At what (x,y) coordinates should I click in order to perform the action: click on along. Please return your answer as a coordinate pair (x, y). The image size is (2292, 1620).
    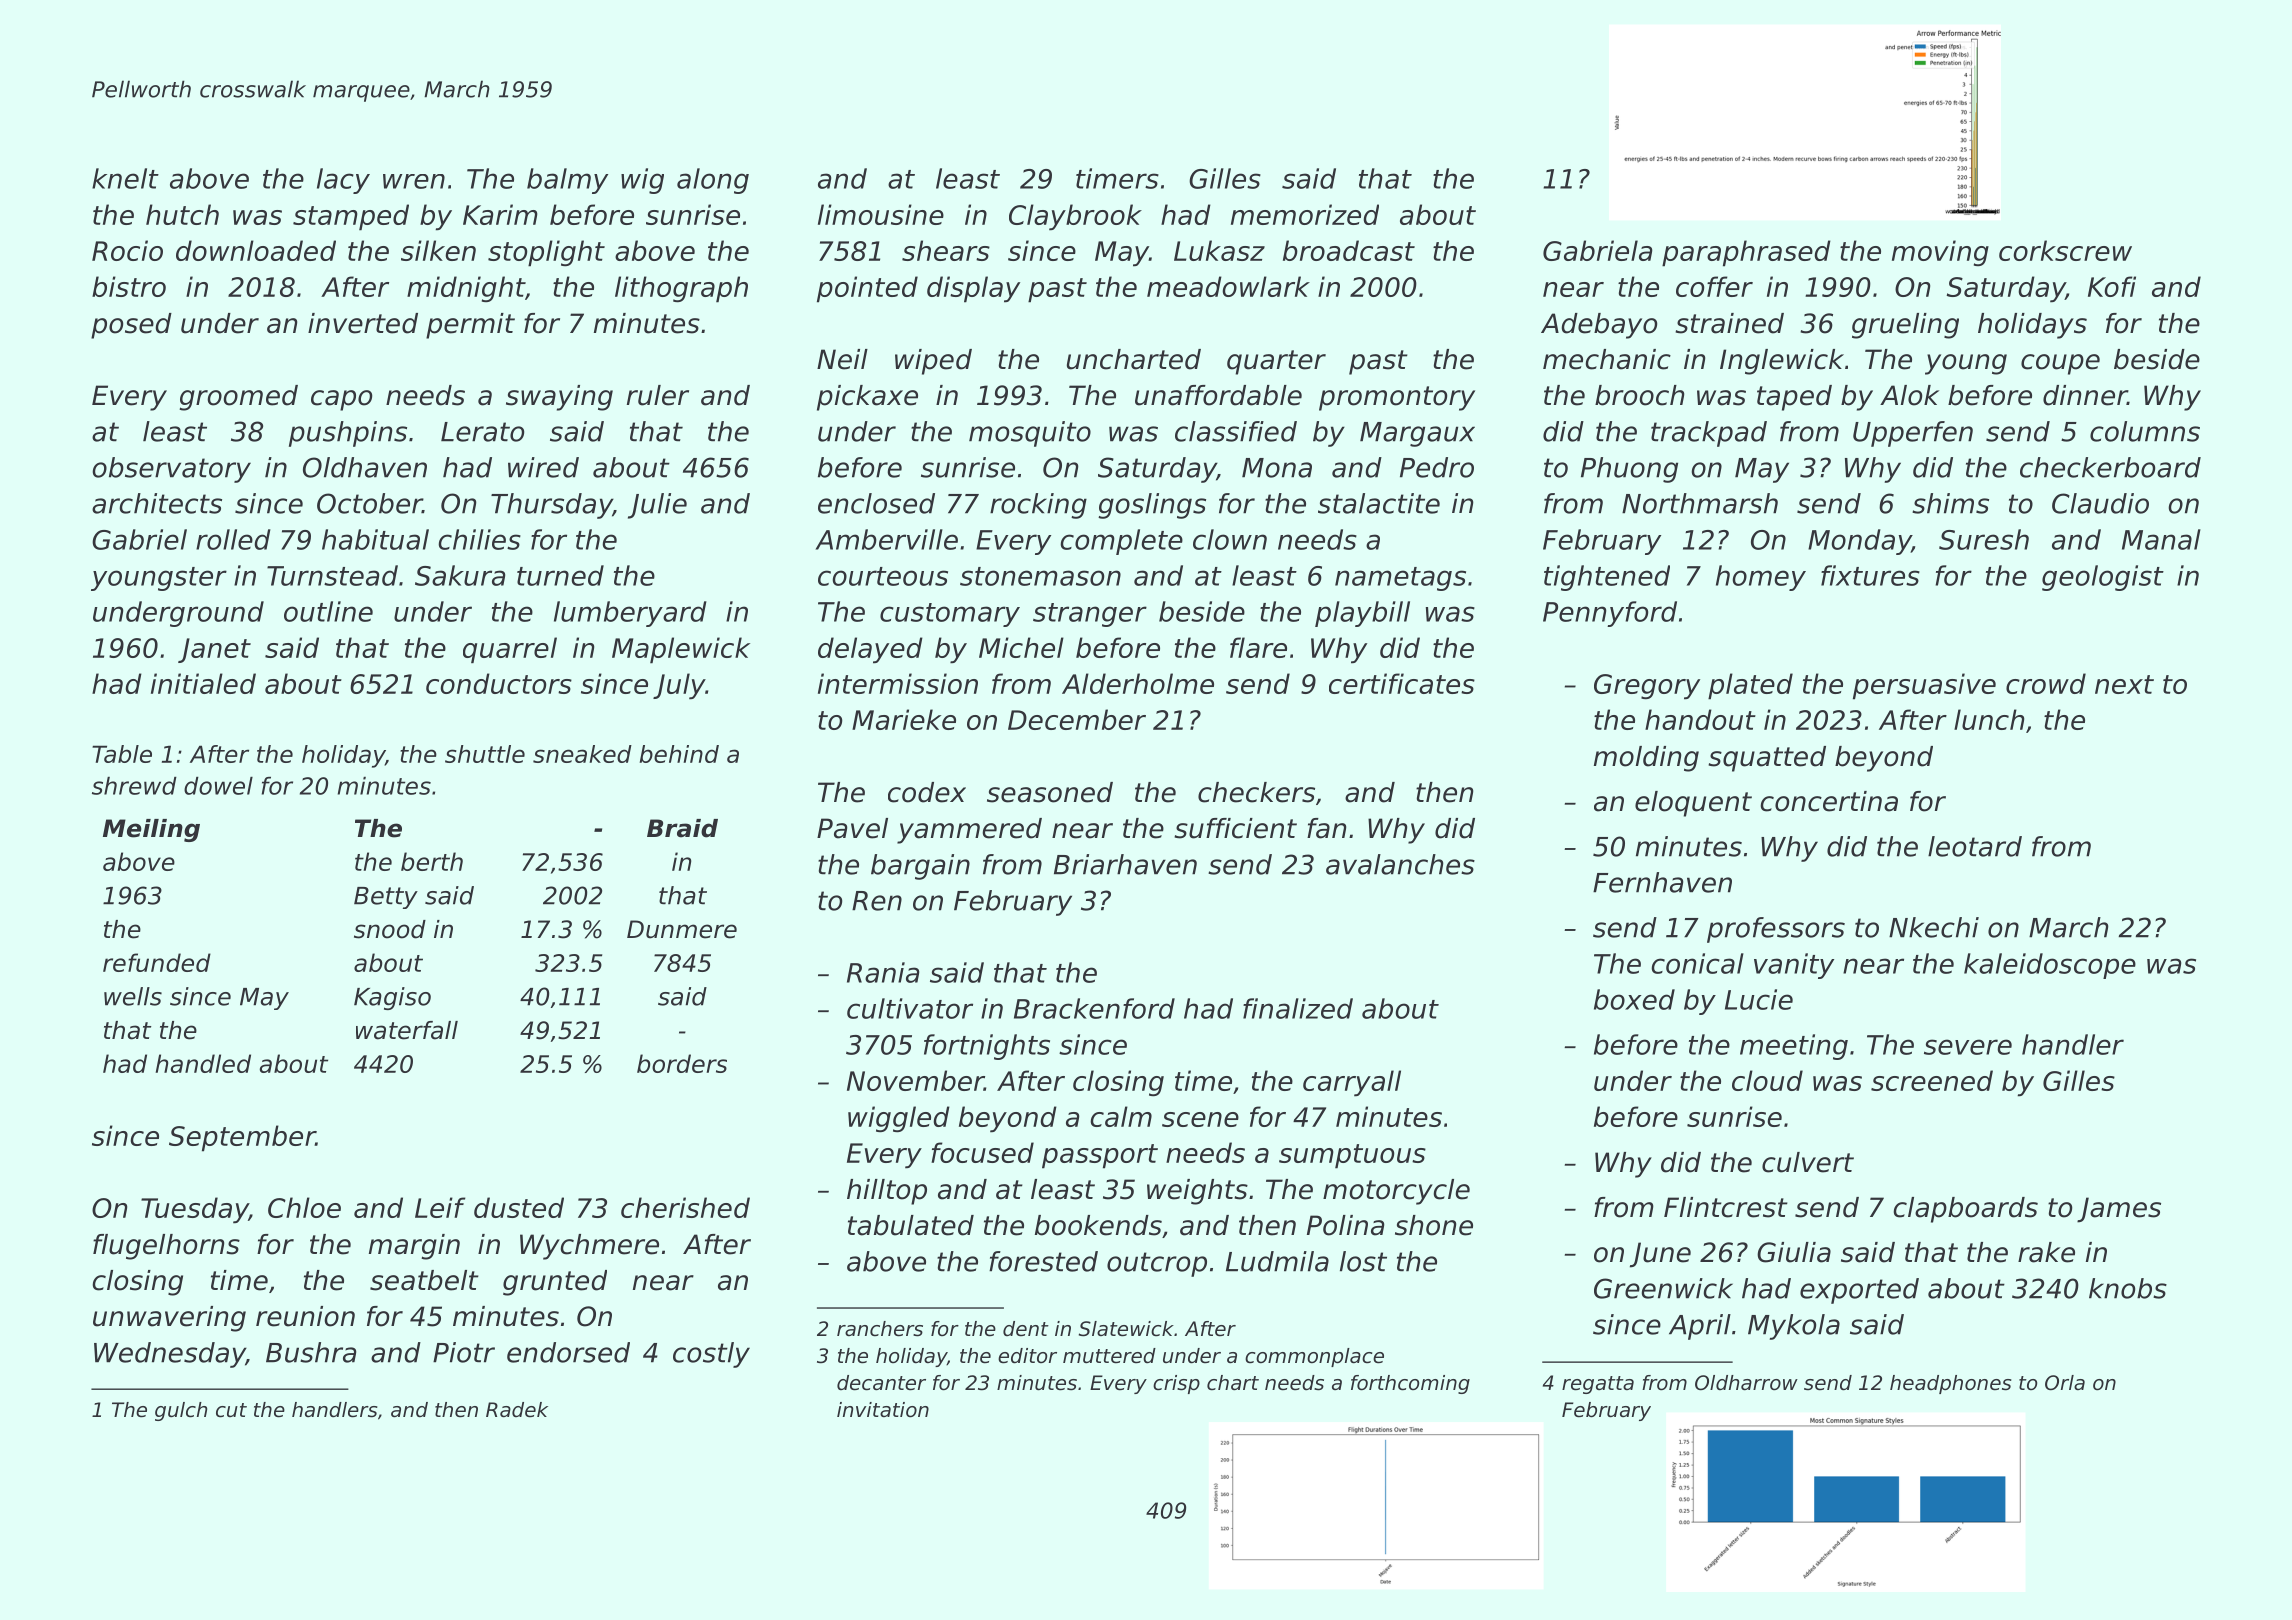
    Looking at the image, I should click on (713, 181).
